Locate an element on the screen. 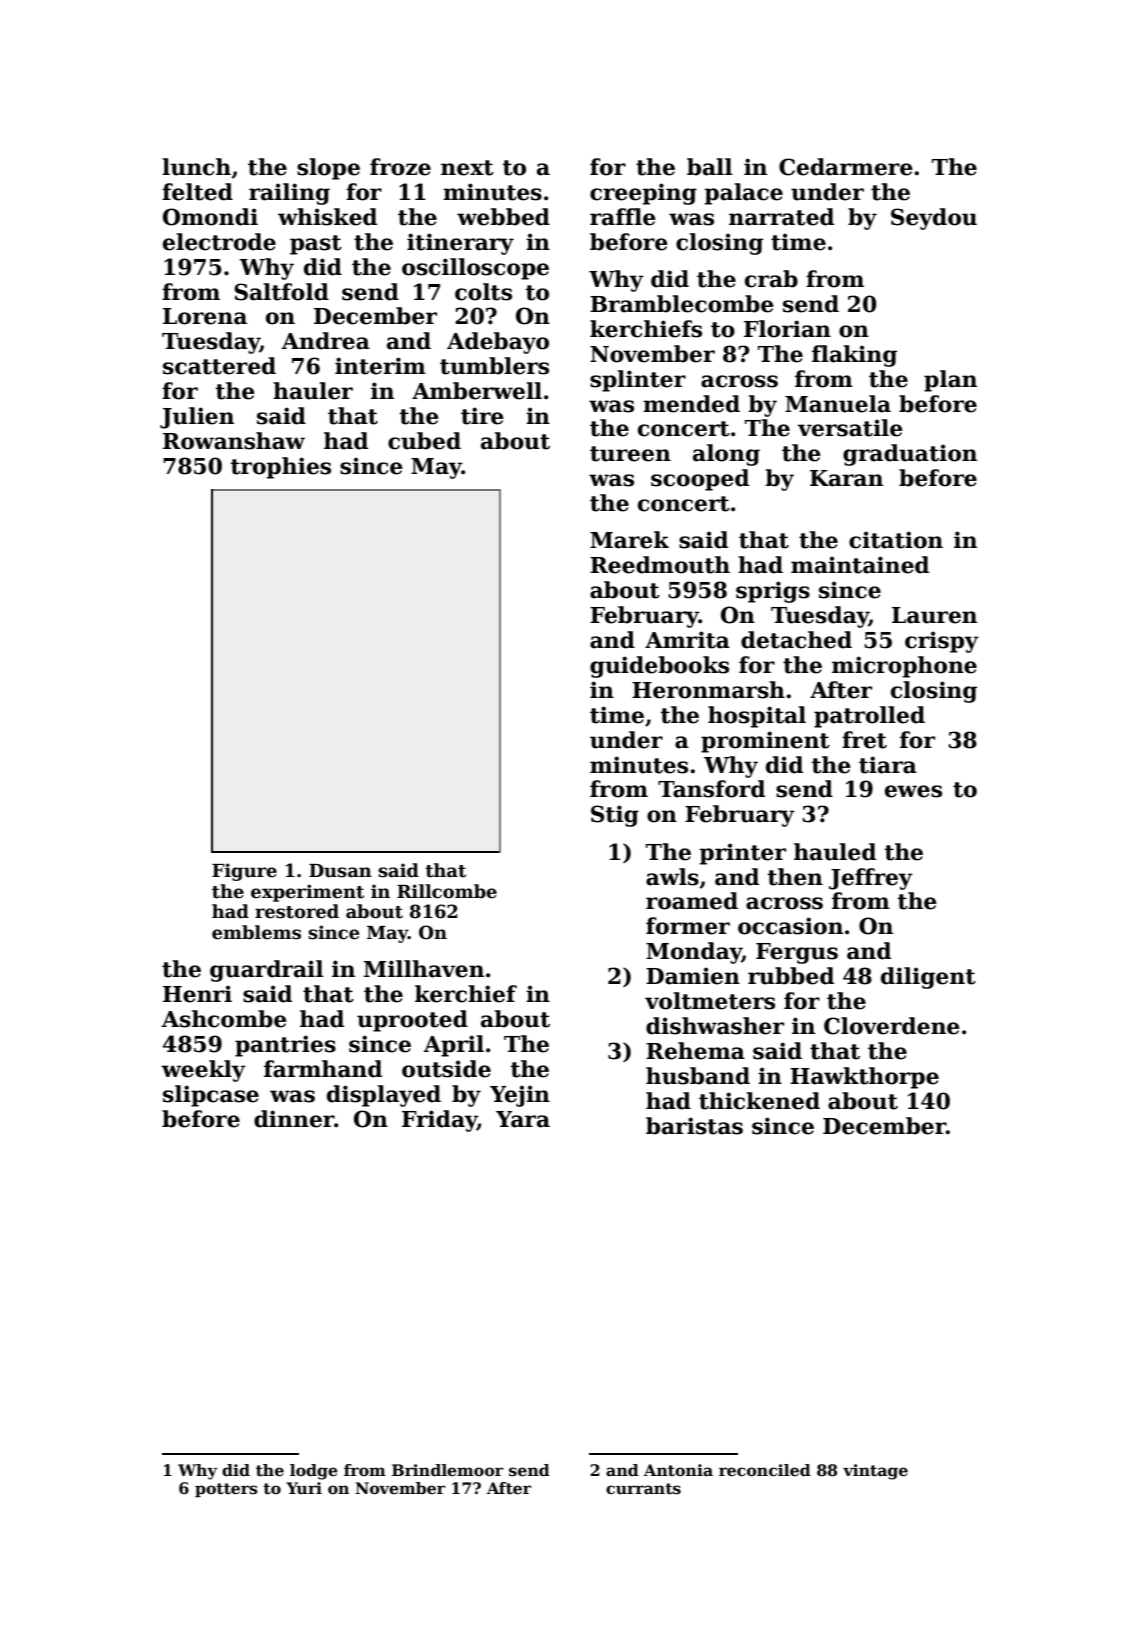 The image size is (1140, 1651). dinner is located at coordinates (294, 1119).
